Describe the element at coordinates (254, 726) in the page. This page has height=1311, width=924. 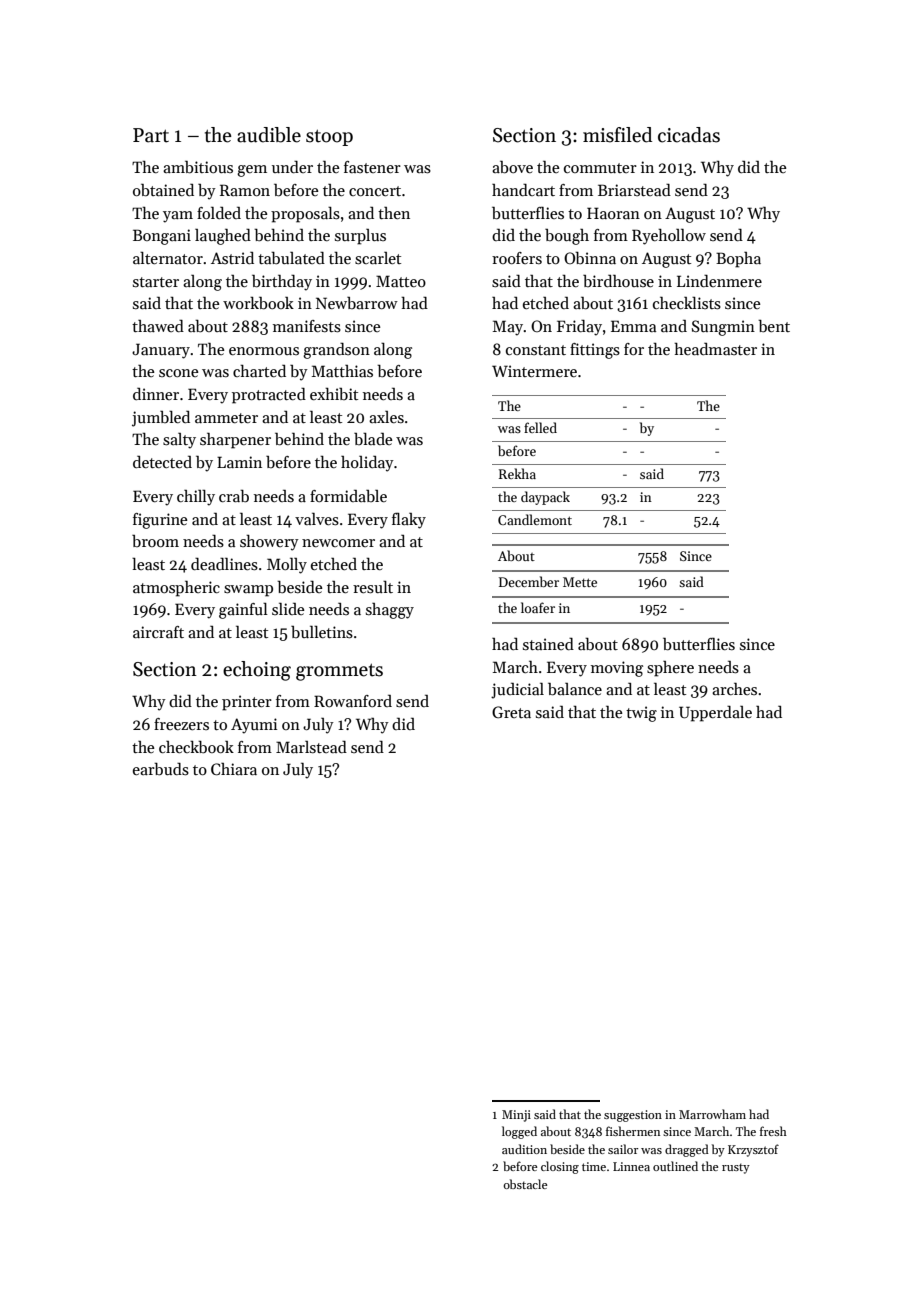
I see `Ayumi` at that location.
